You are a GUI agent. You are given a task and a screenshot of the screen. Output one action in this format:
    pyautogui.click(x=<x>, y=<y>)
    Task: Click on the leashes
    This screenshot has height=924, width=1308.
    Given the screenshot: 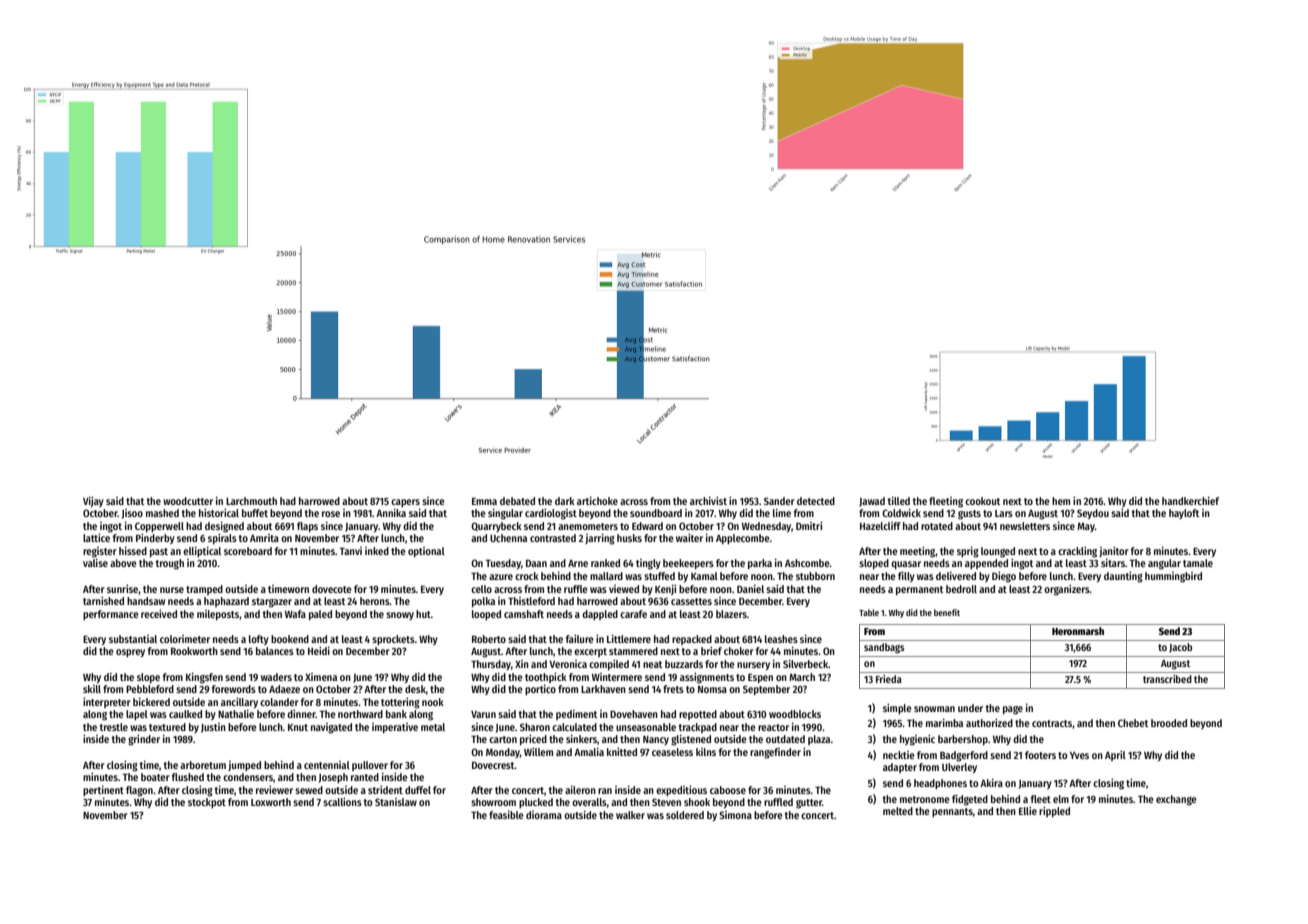 What is the action you would take?
    pyautogui.click(x=781, y=639)
